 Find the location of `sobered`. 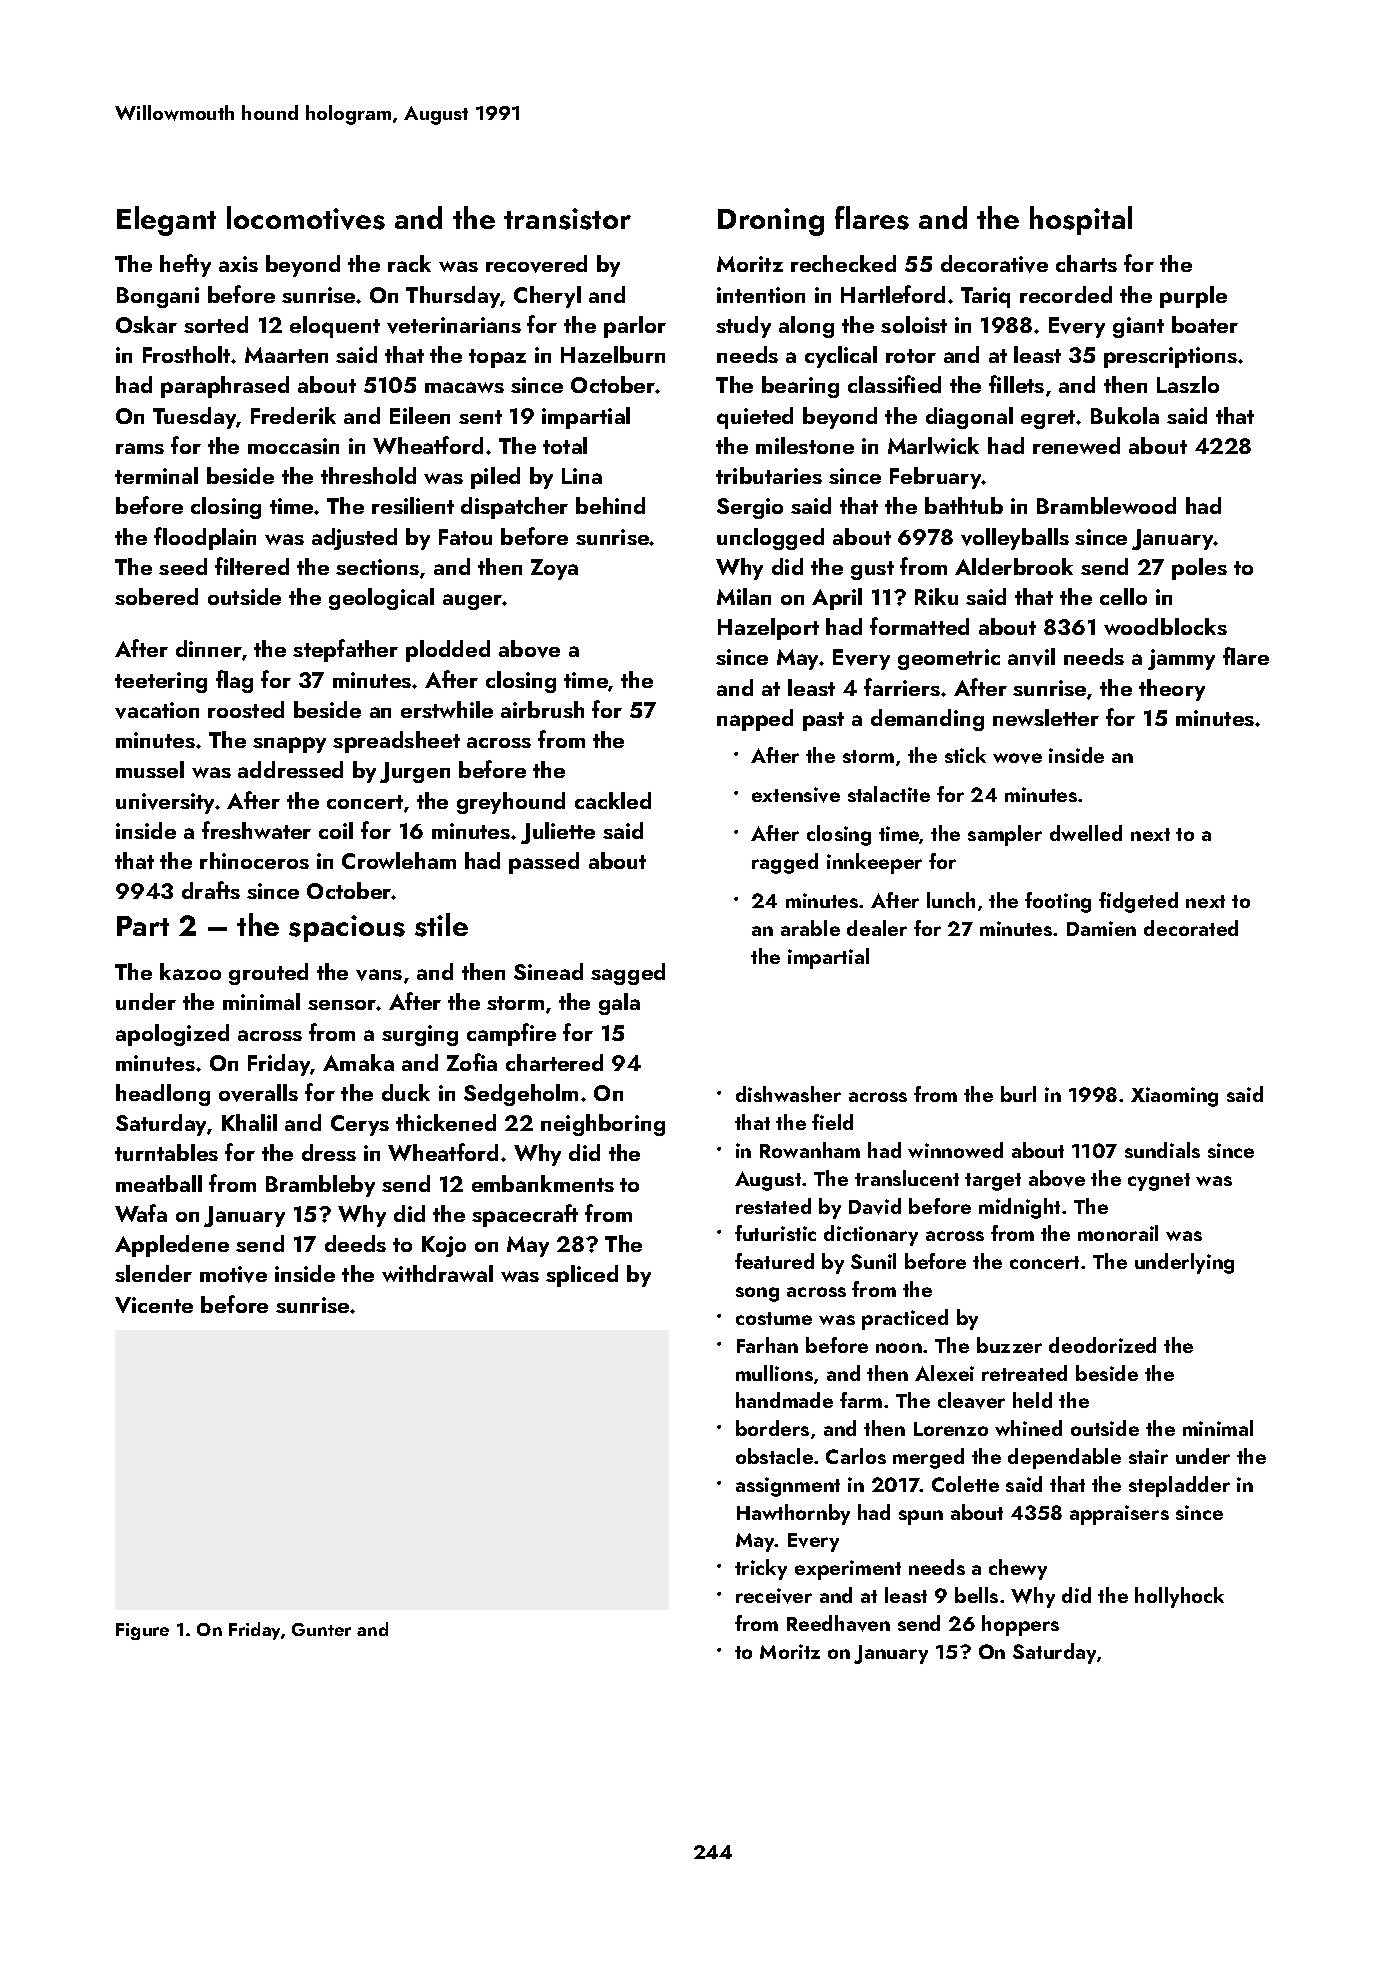

sobered is located at coordinates (156, 596).
